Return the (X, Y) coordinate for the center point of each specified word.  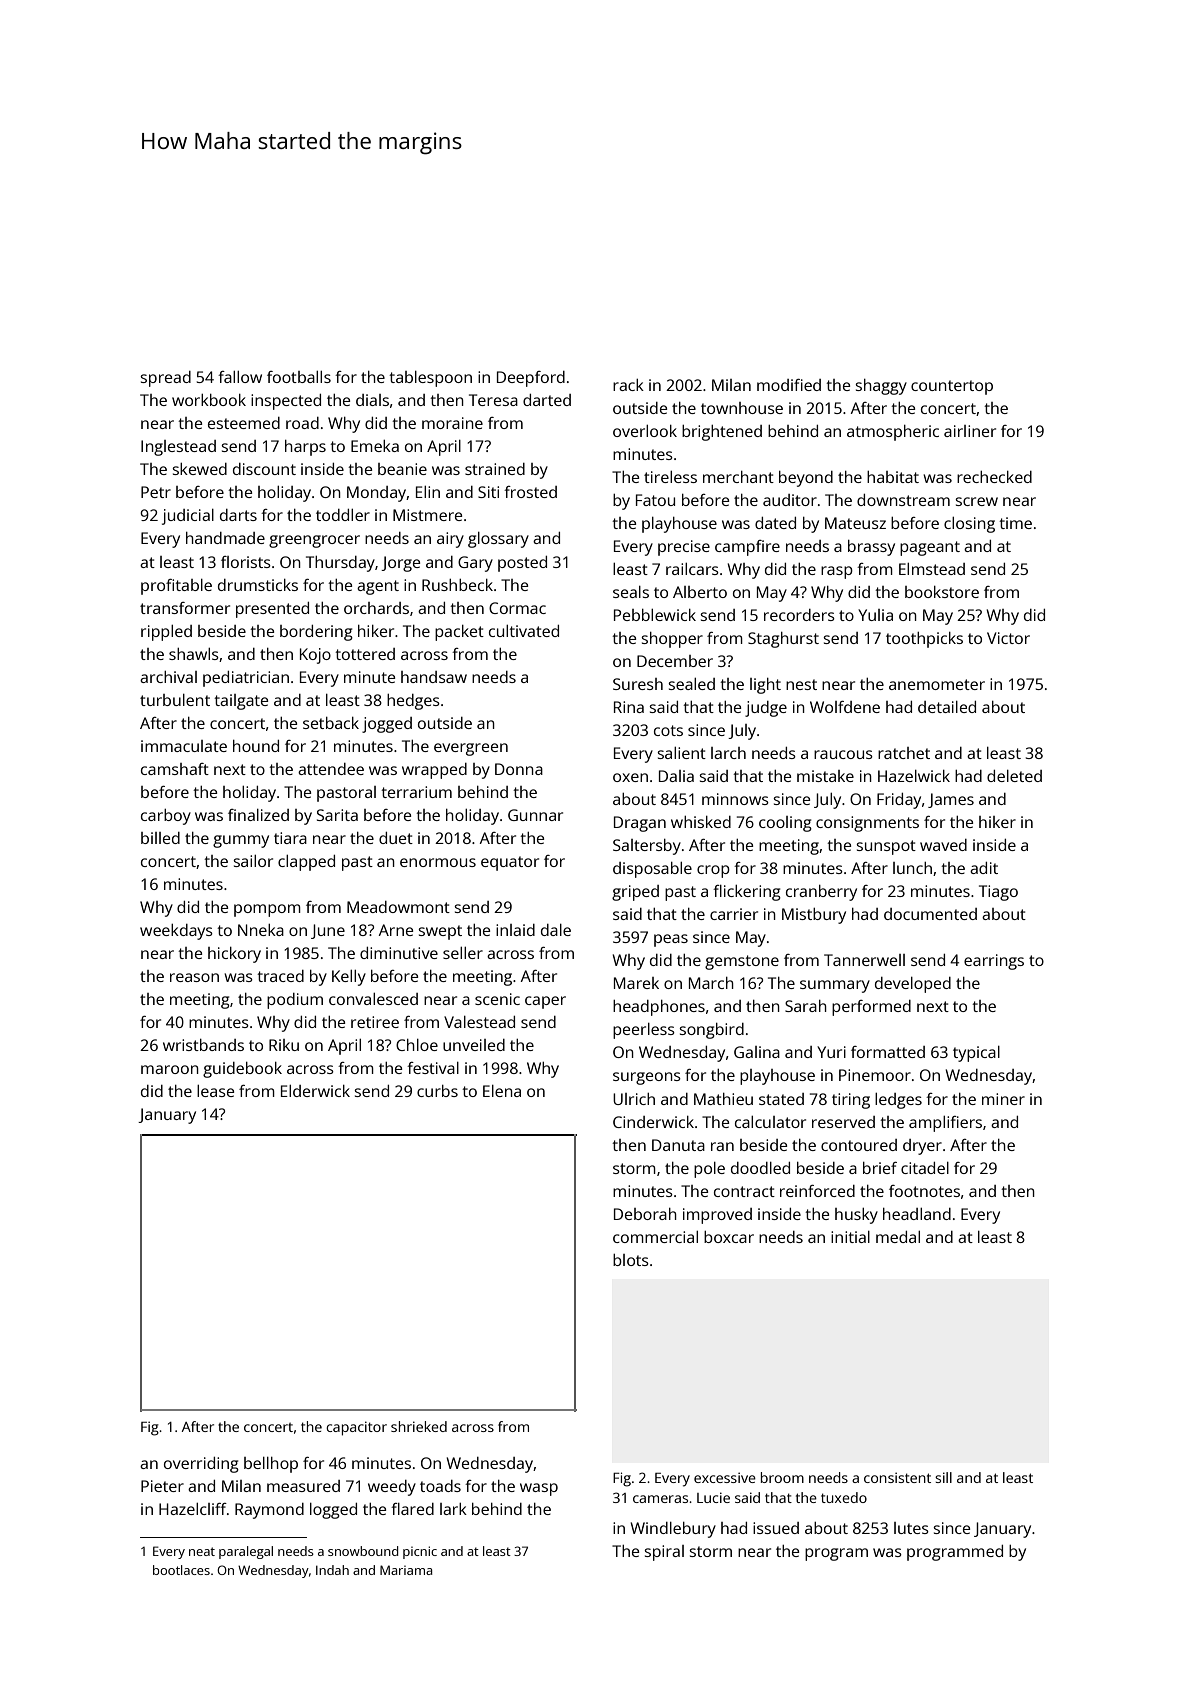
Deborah (645, 1214)
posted (522, 564)
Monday (377, 494)
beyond (806, 479)
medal (898, 1237)
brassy (871, 548)
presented (272, 610)
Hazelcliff (193, 1509)
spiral (664, 1553)
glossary (498, 540)
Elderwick (315, 1091)
